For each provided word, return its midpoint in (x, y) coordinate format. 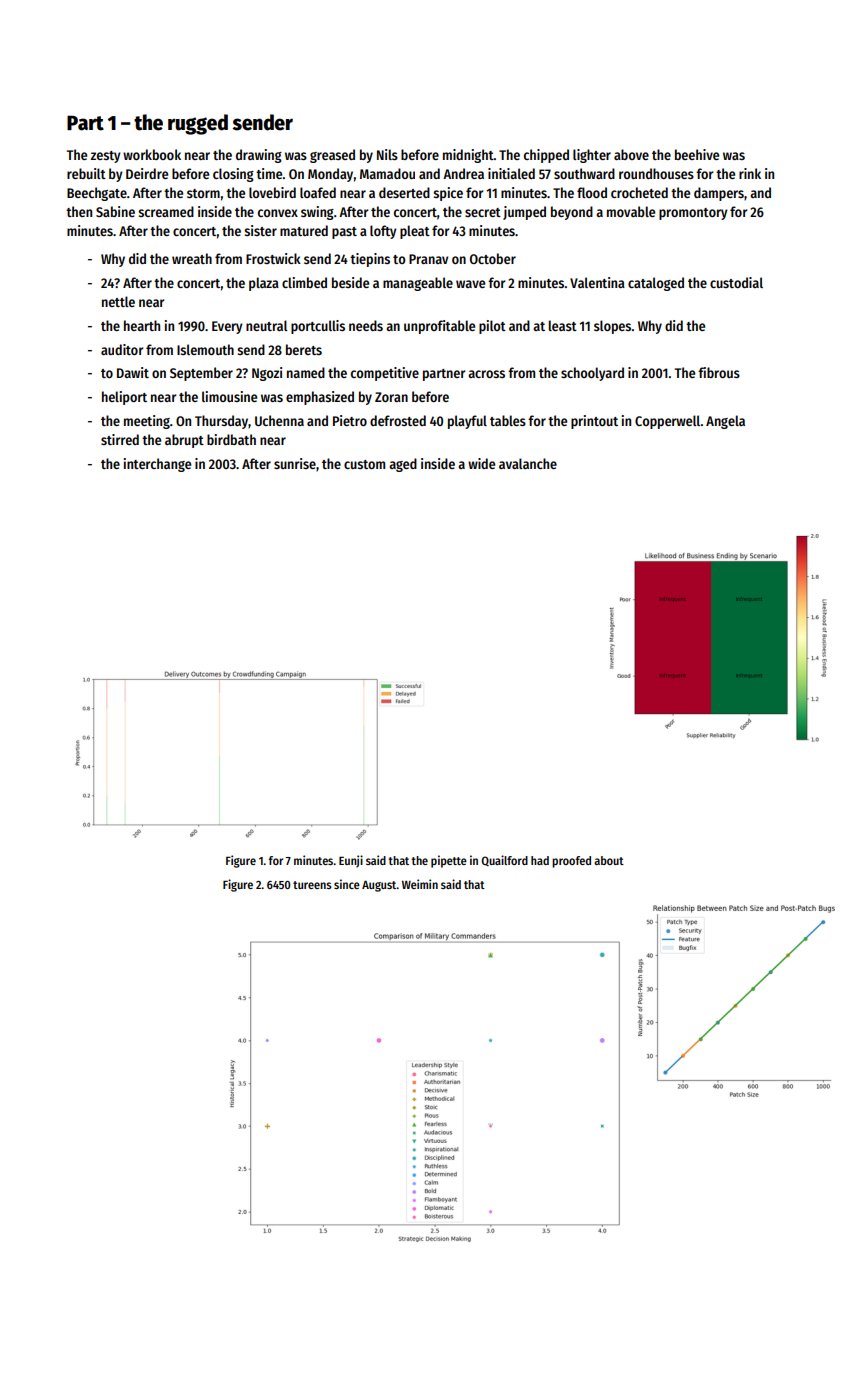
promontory (693, 214)
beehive (697, 154)
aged (403, 465)
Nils (387, 154)
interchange (157, 465)
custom (364, 464)
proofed (571, 862)
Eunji (351, 861)
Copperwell (668, 422)
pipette (449, 861)
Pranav (428, 259)
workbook (152, 154)
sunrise (295, 463)
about (609, 860)
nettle (118, 301)
